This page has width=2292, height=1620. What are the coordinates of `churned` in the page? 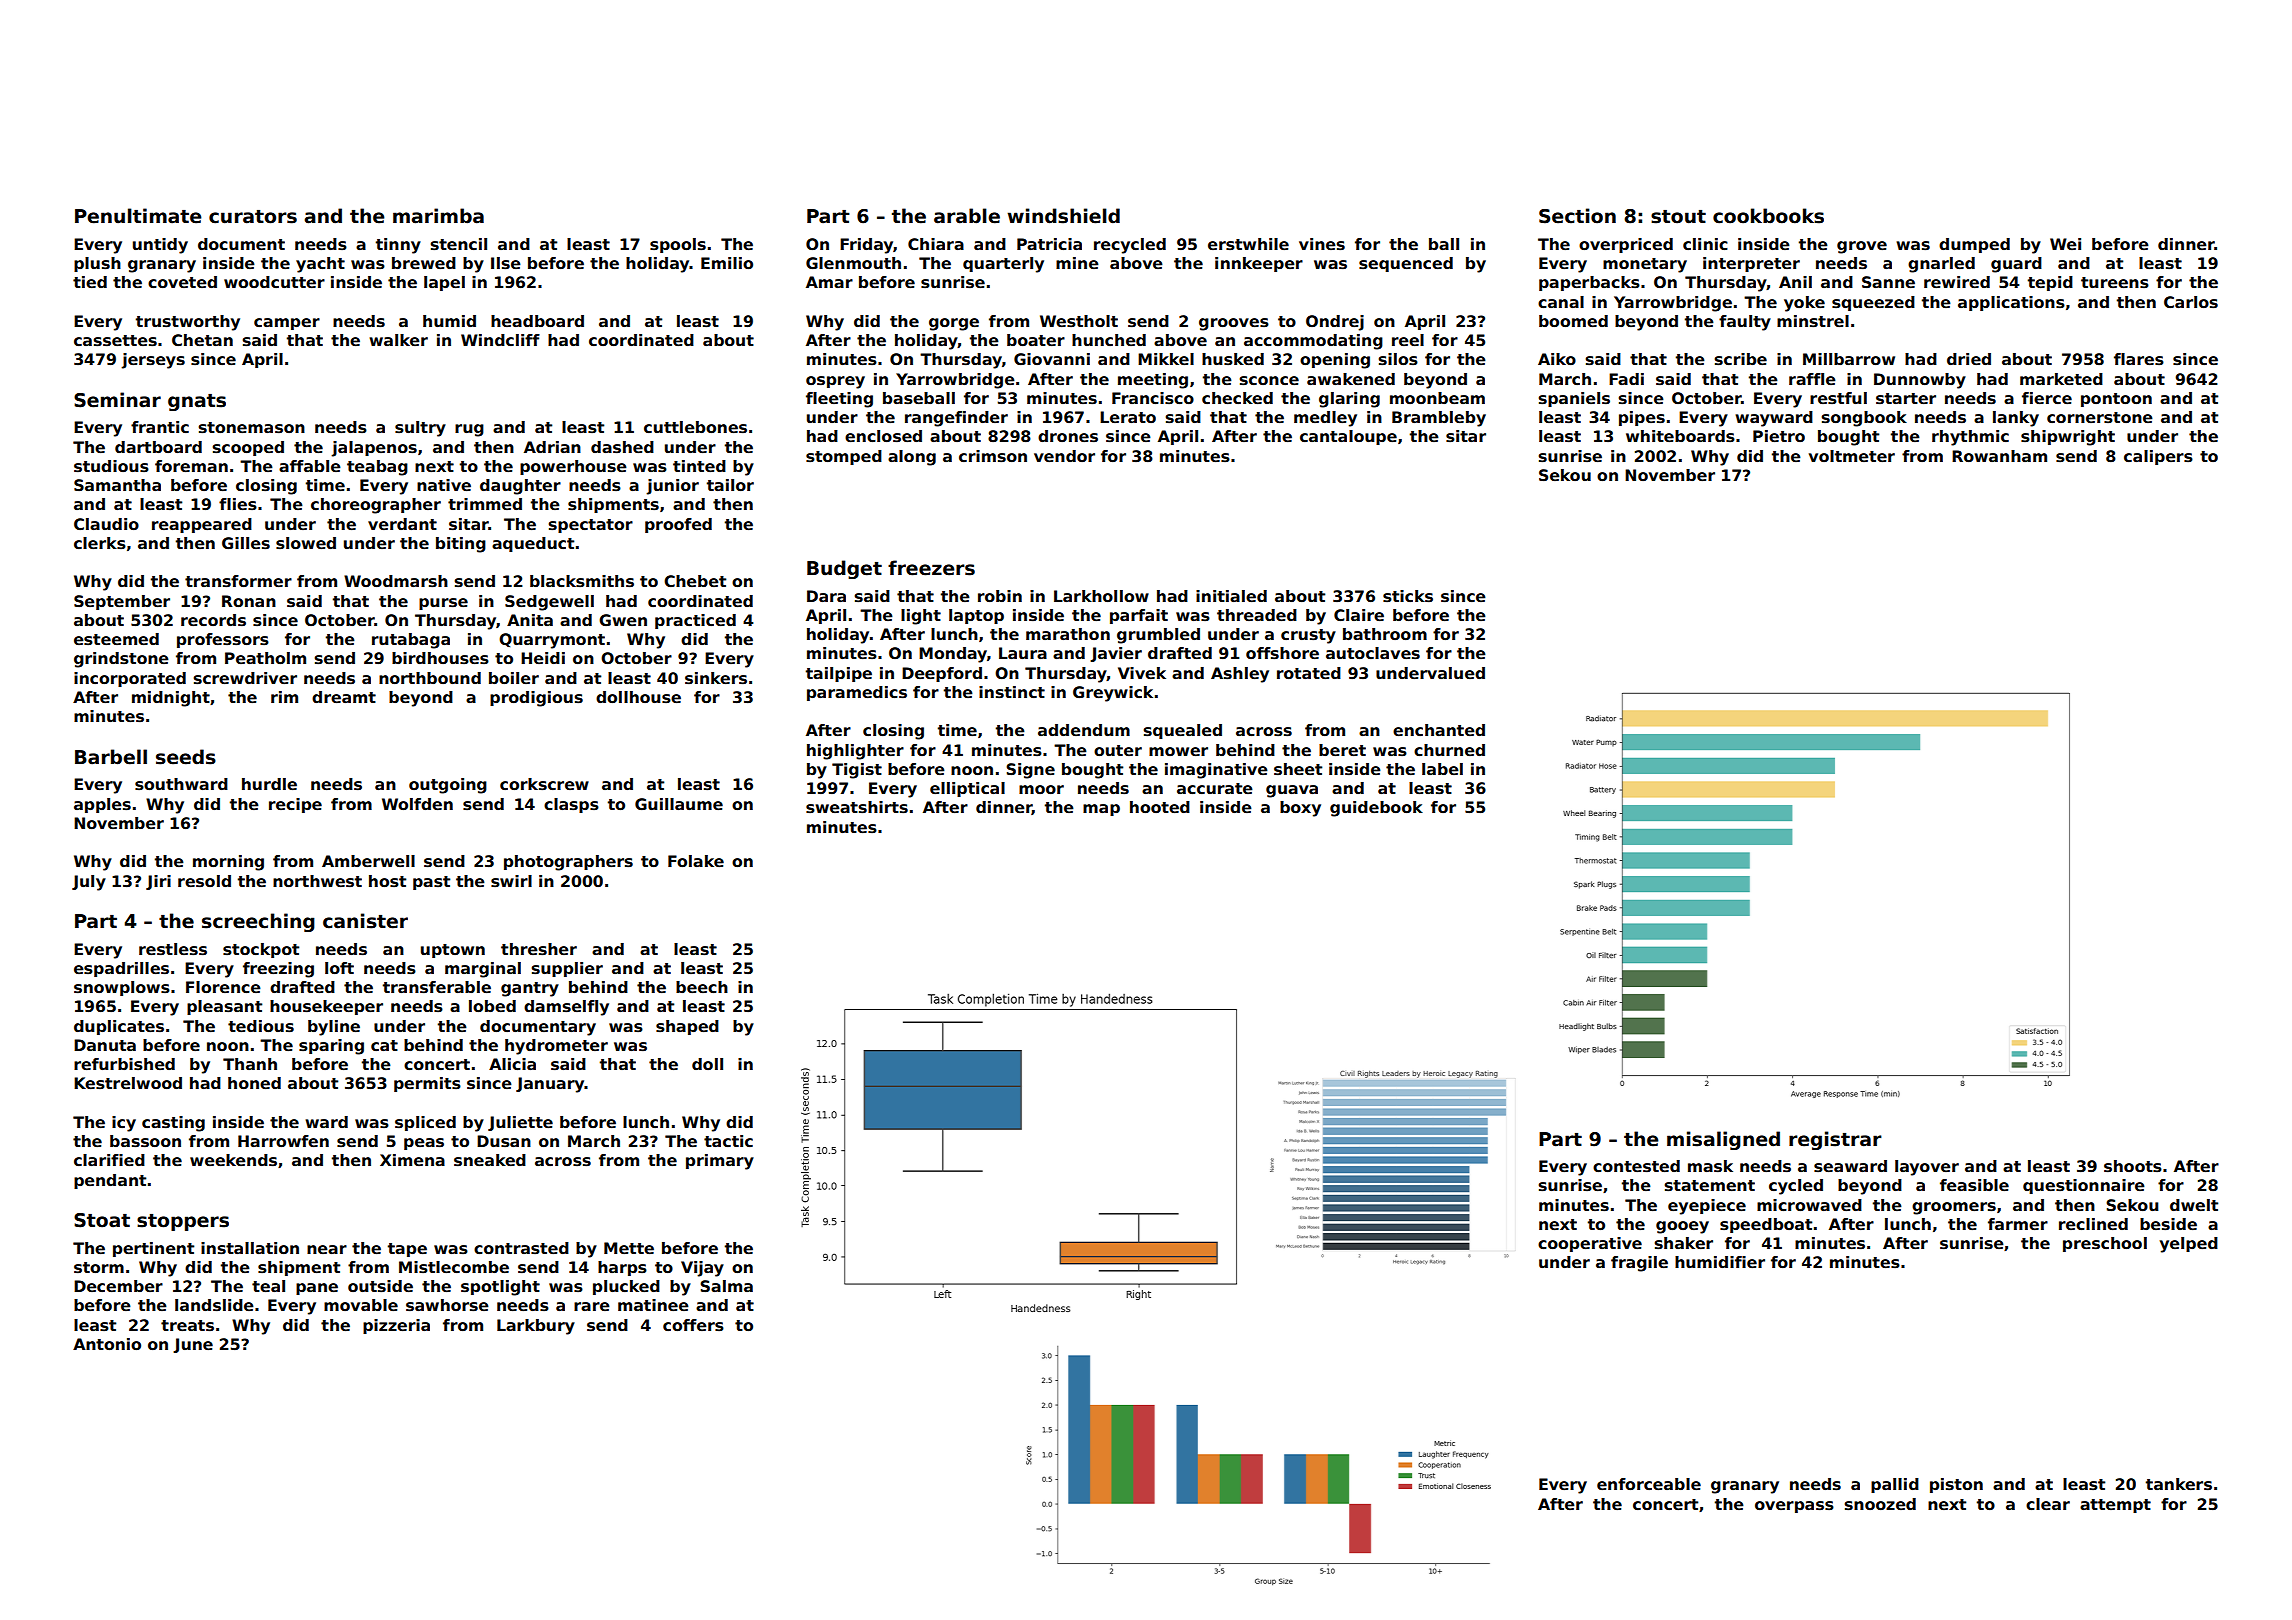 It's located at (1449, 750).
